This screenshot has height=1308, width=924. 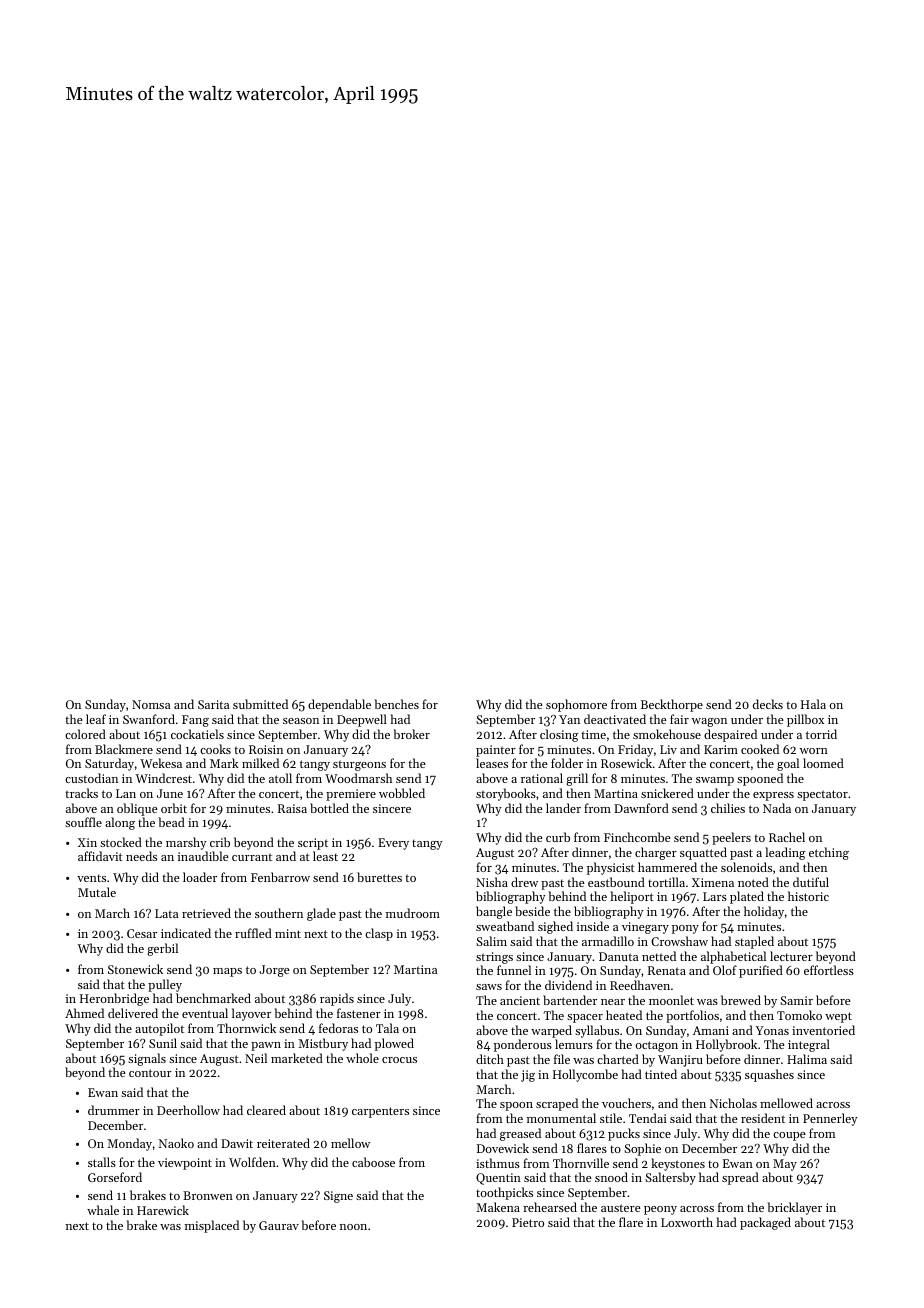 What do you see at coordinates (114, 1110) in the screenshot?
I see `drummer` at bounding box center [114, 1110].
